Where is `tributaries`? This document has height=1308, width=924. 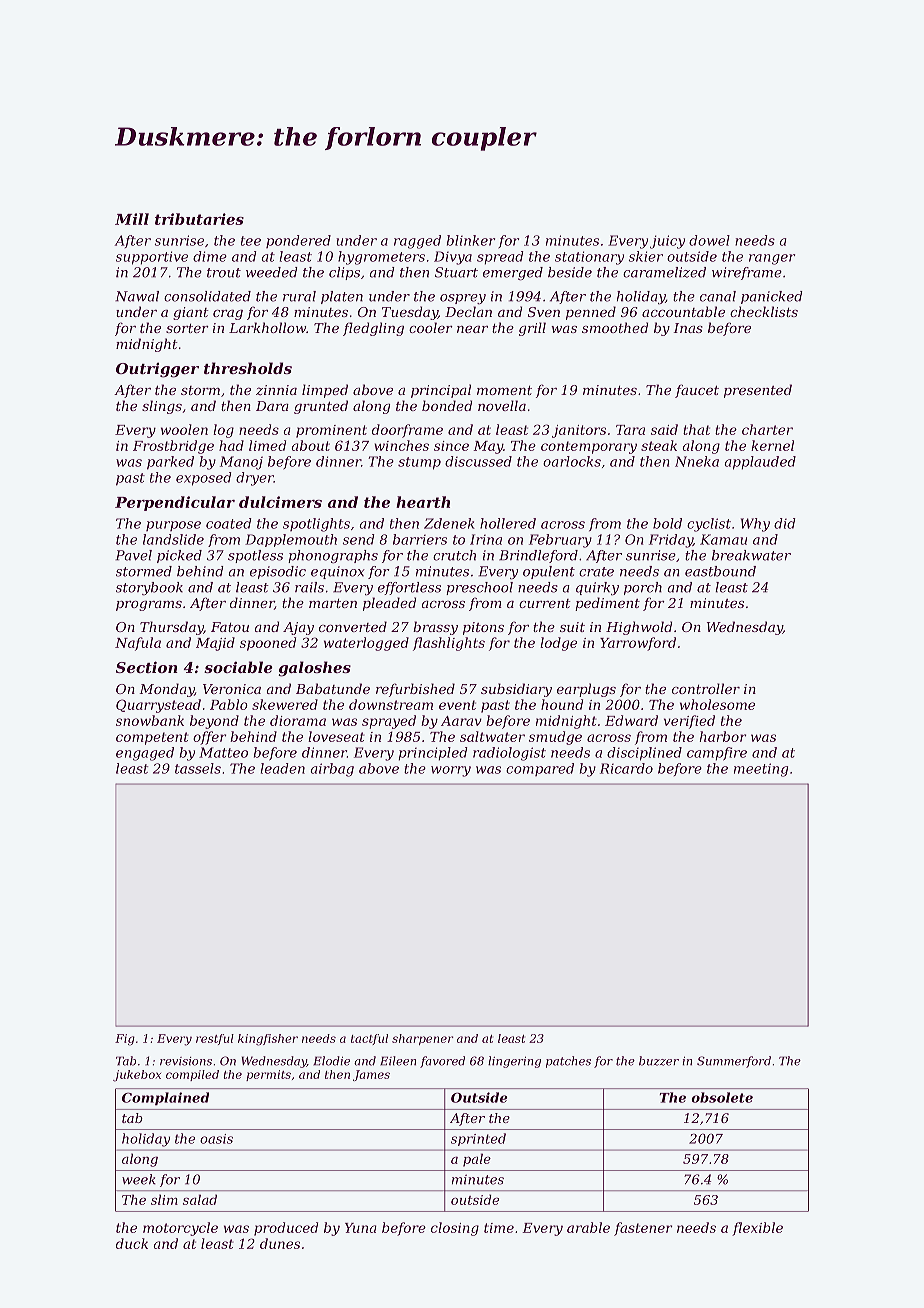 tributaries is located at coordinates (199, 219).
